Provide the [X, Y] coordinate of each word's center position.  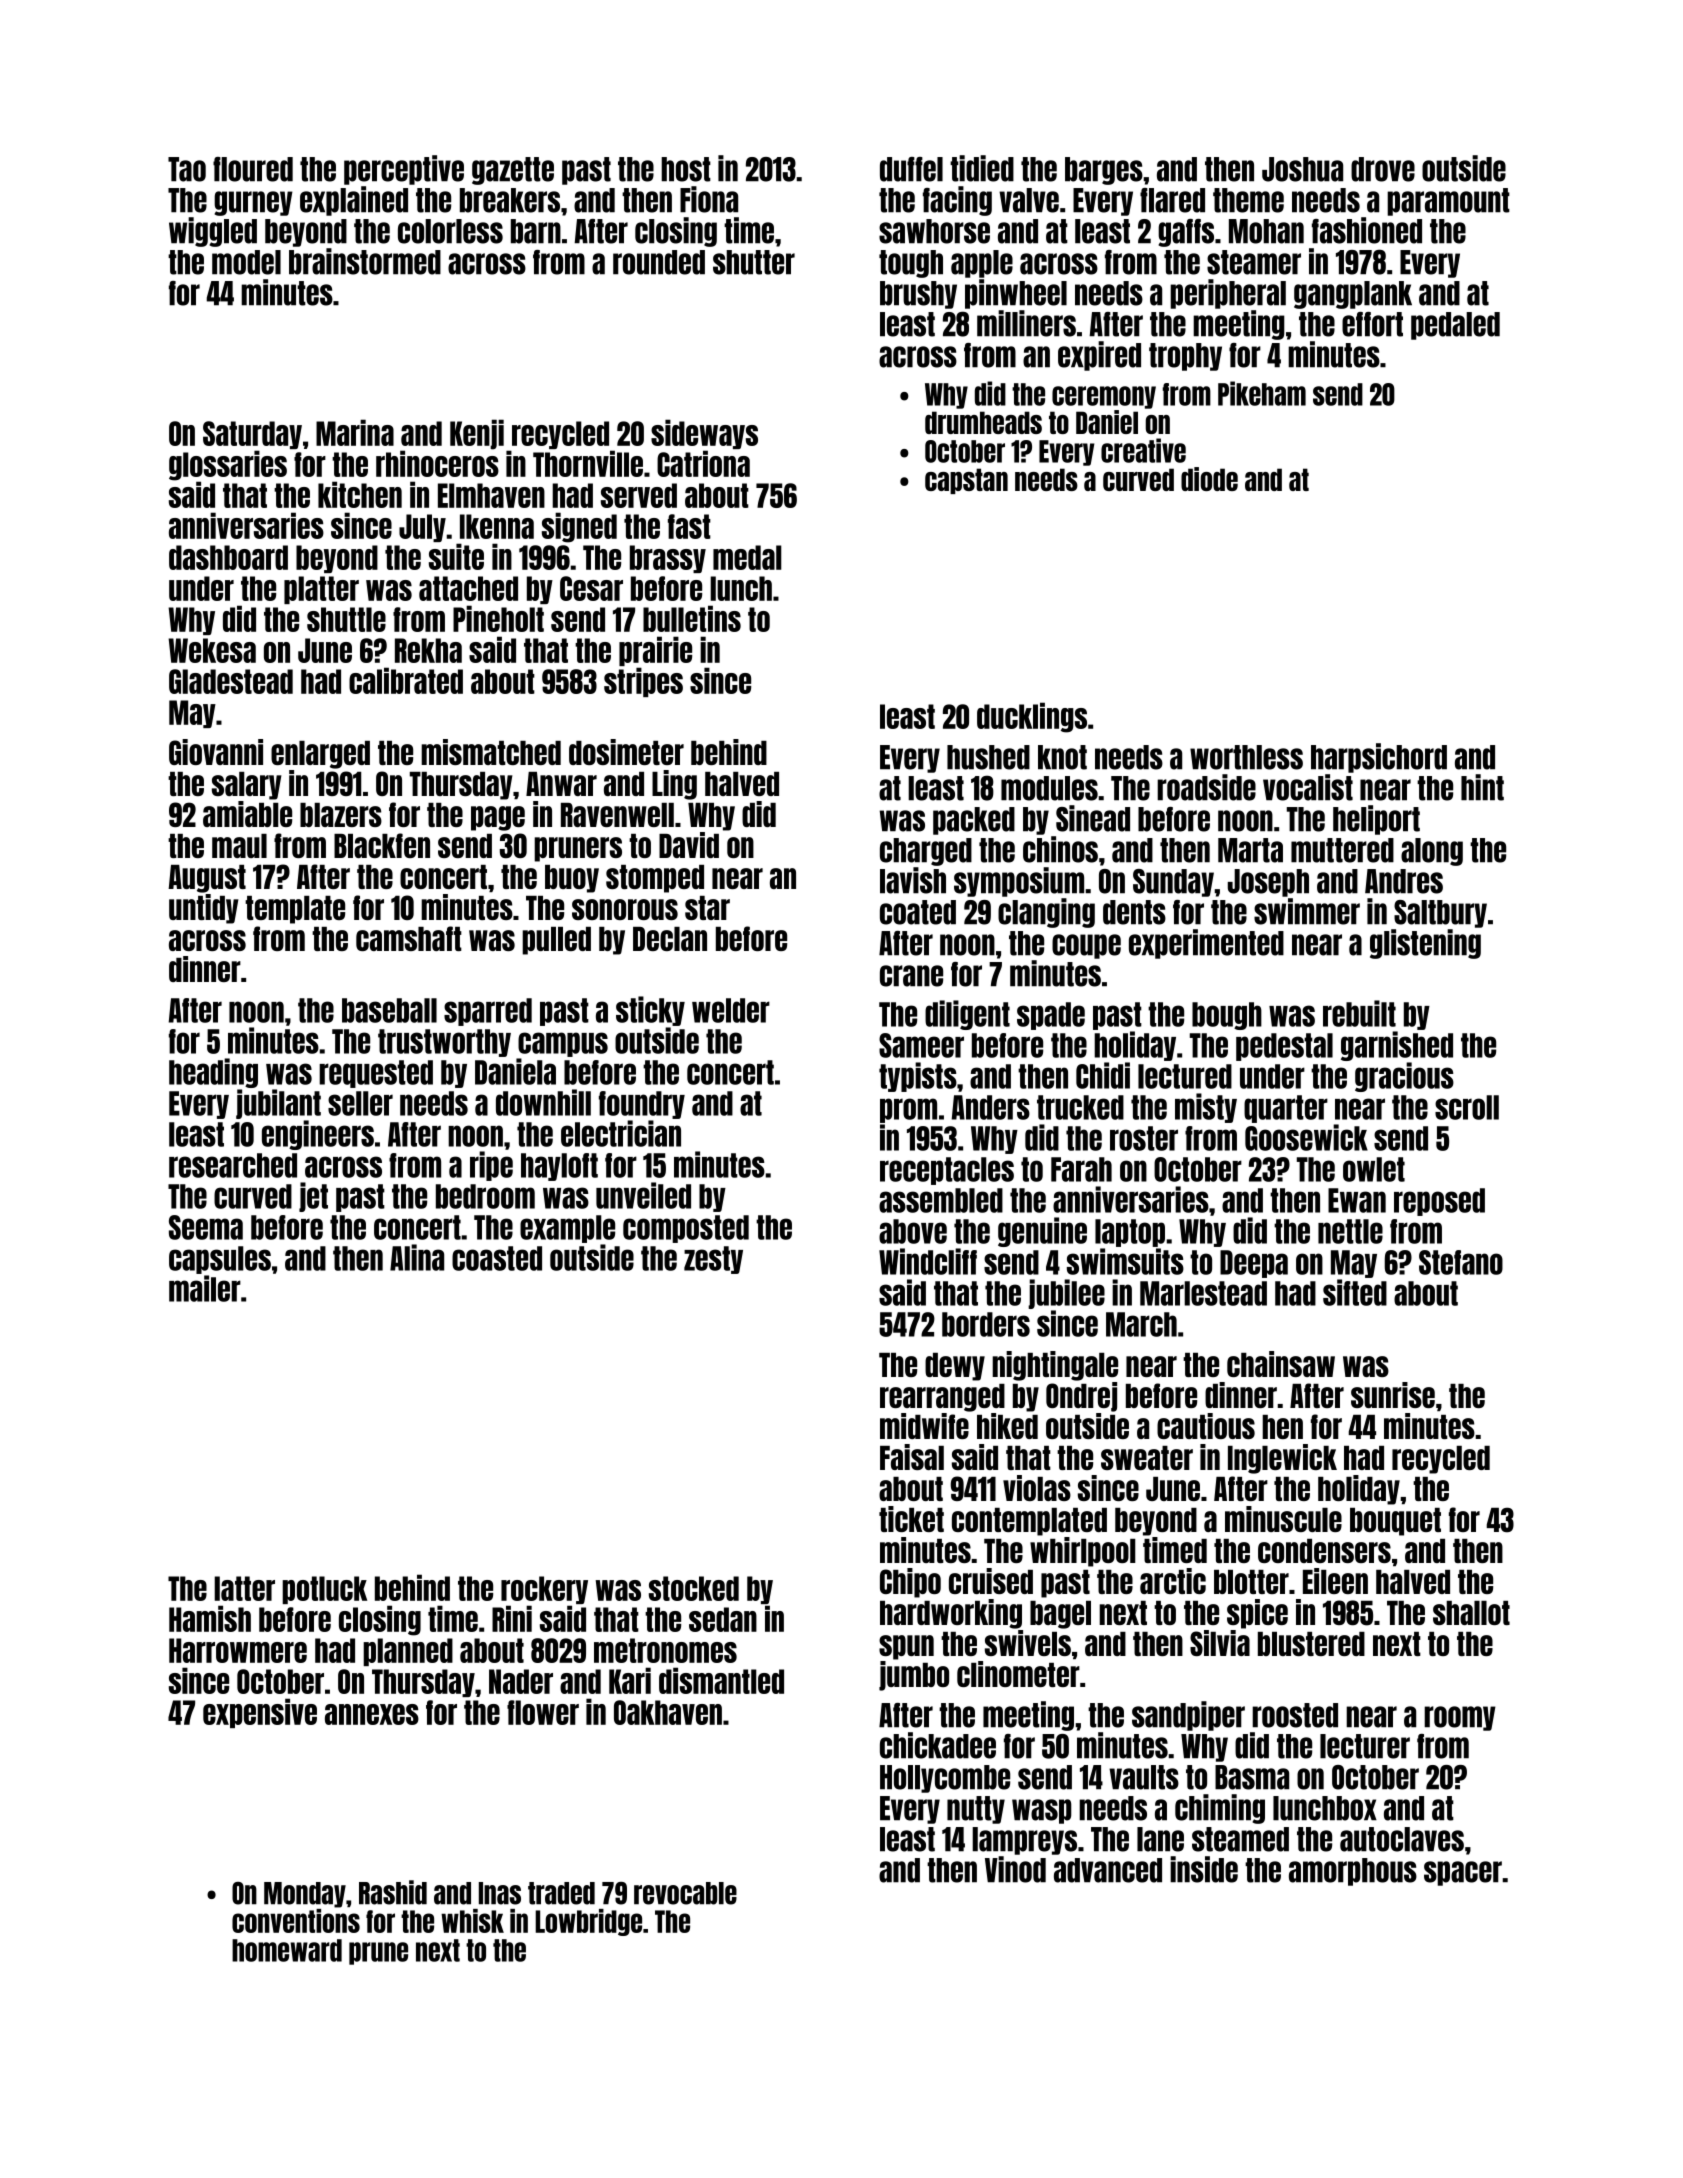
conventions [296, 1921]
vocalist [1308, 787]
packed [974, 821]
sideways [704, 434]
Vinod [1015, 1869]
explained [354, 201]
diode [1209, 479]
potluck [324, 1590]
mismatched [491, 752]
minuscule [1283, 1519]
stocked [694, 1588]
